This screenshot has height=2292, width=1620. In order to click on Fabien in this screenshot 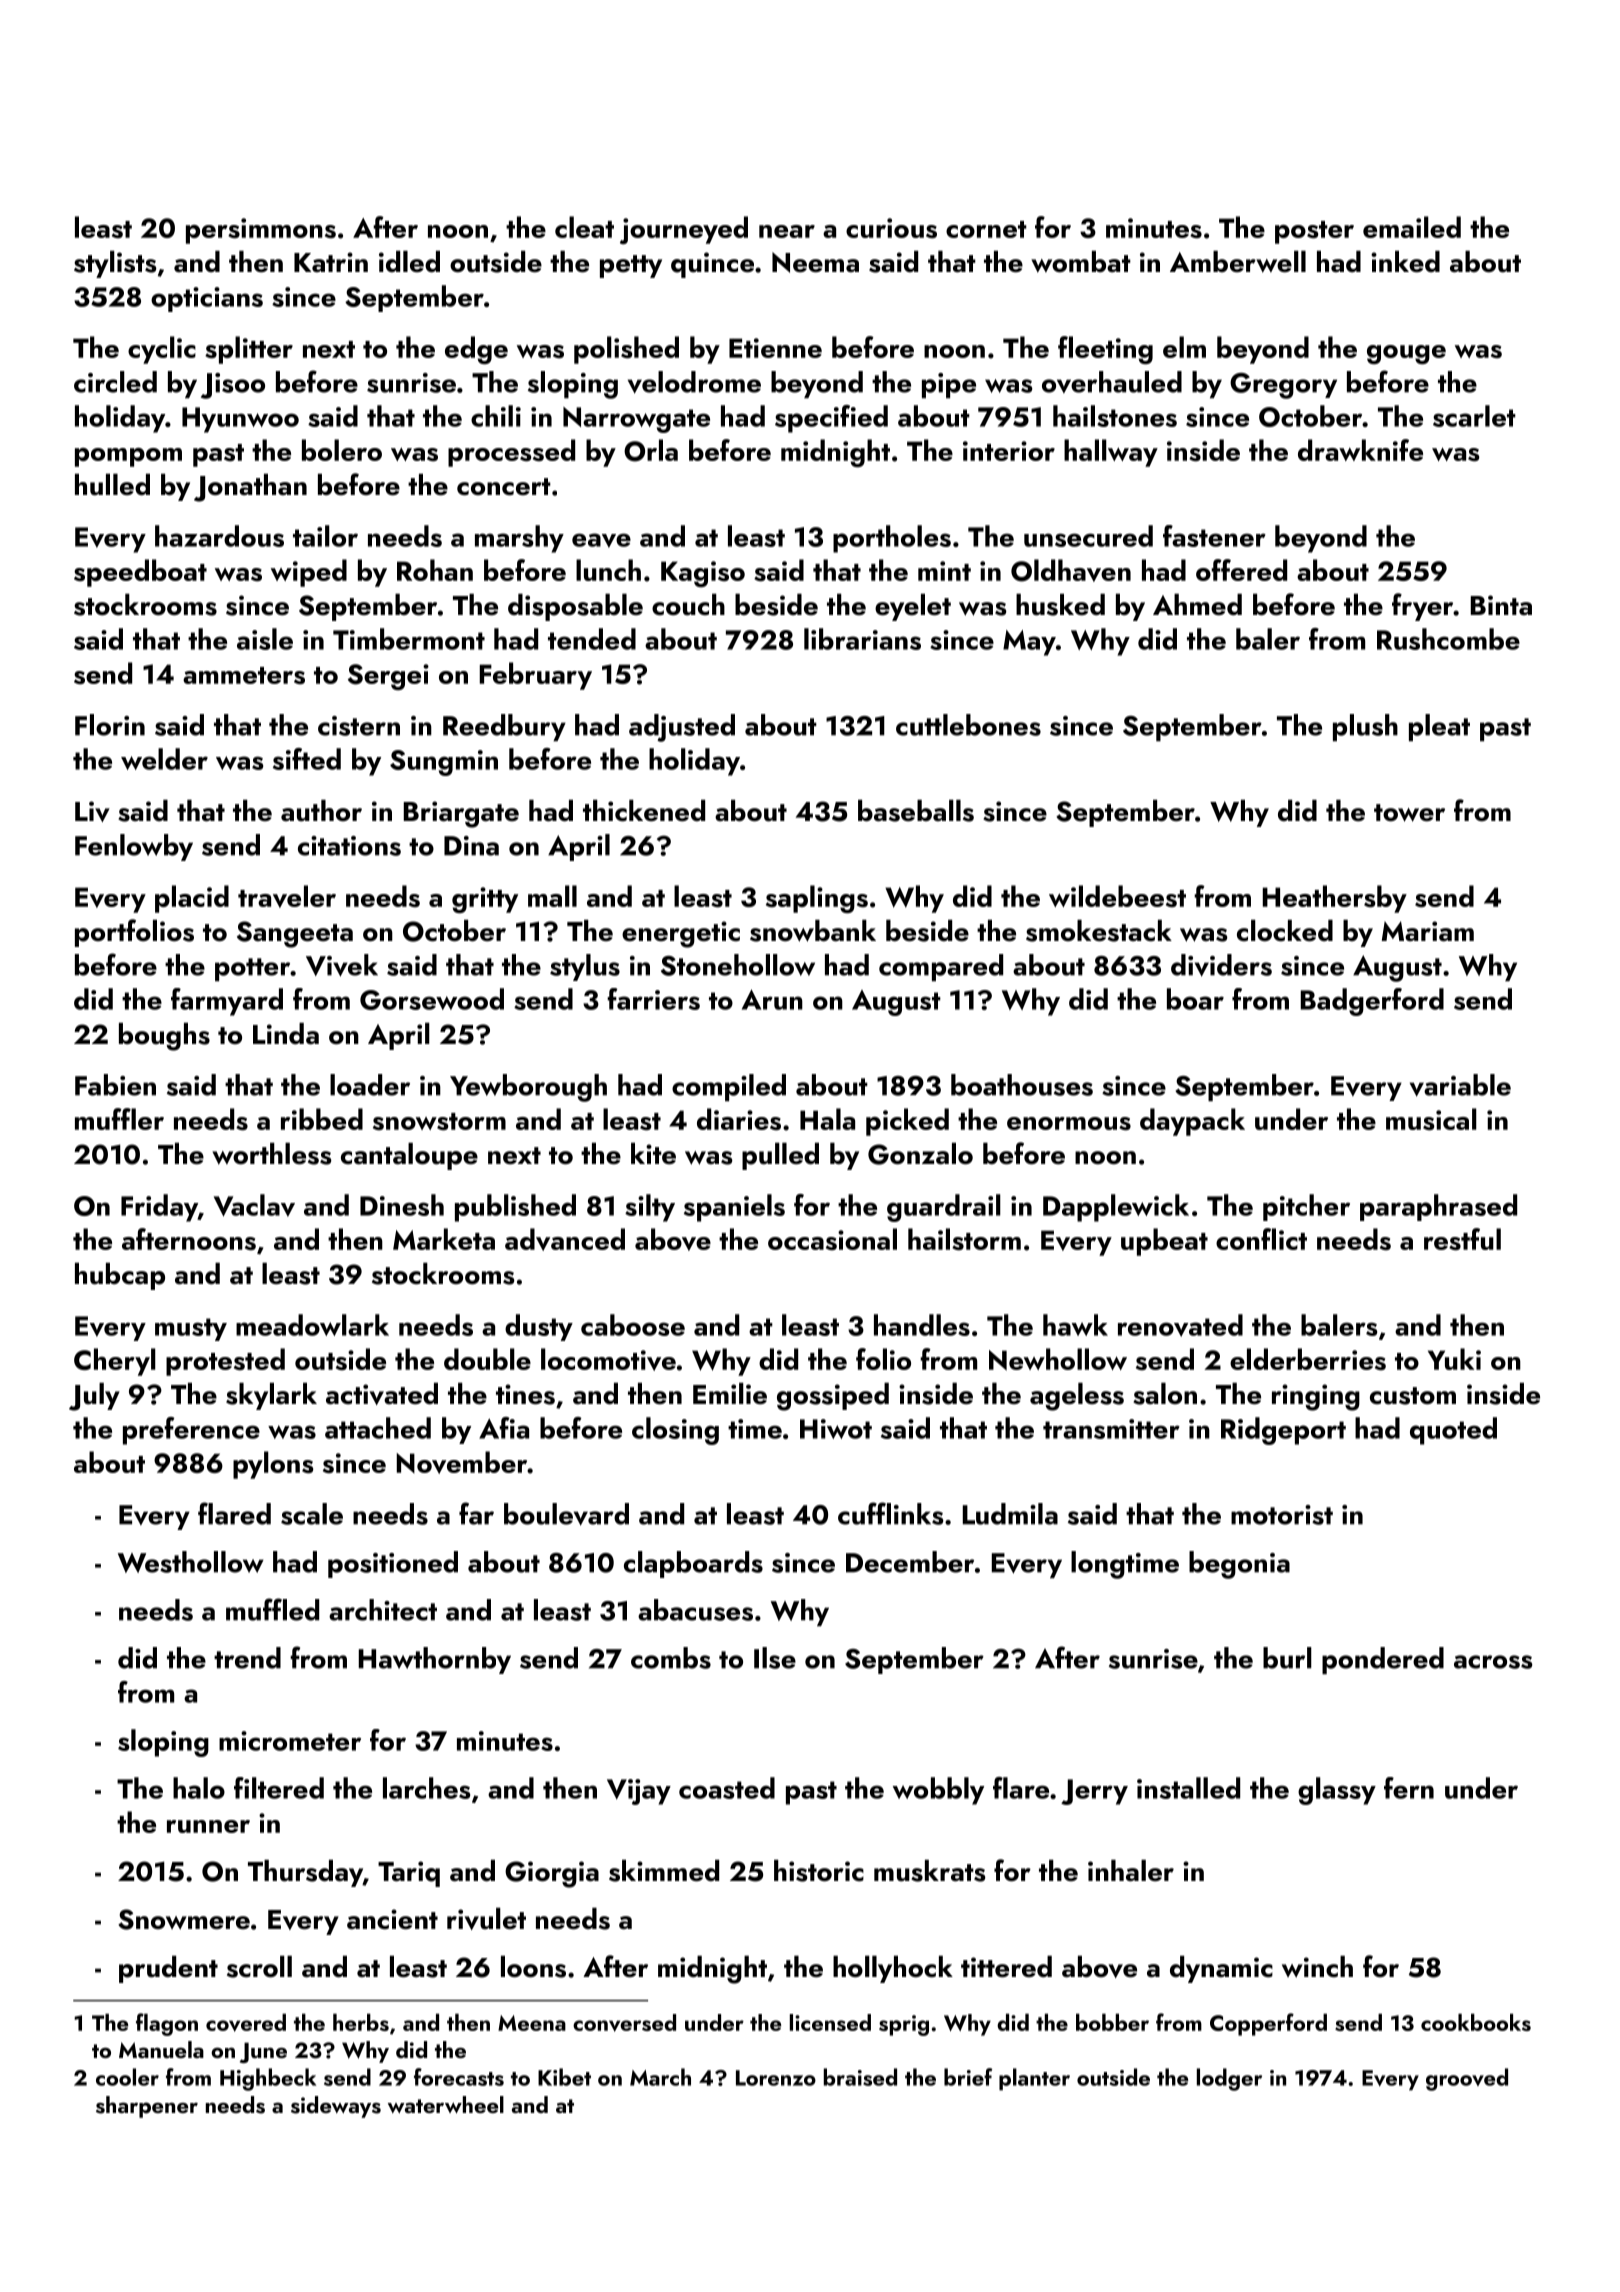, I will do `click(115, 1085)`.
